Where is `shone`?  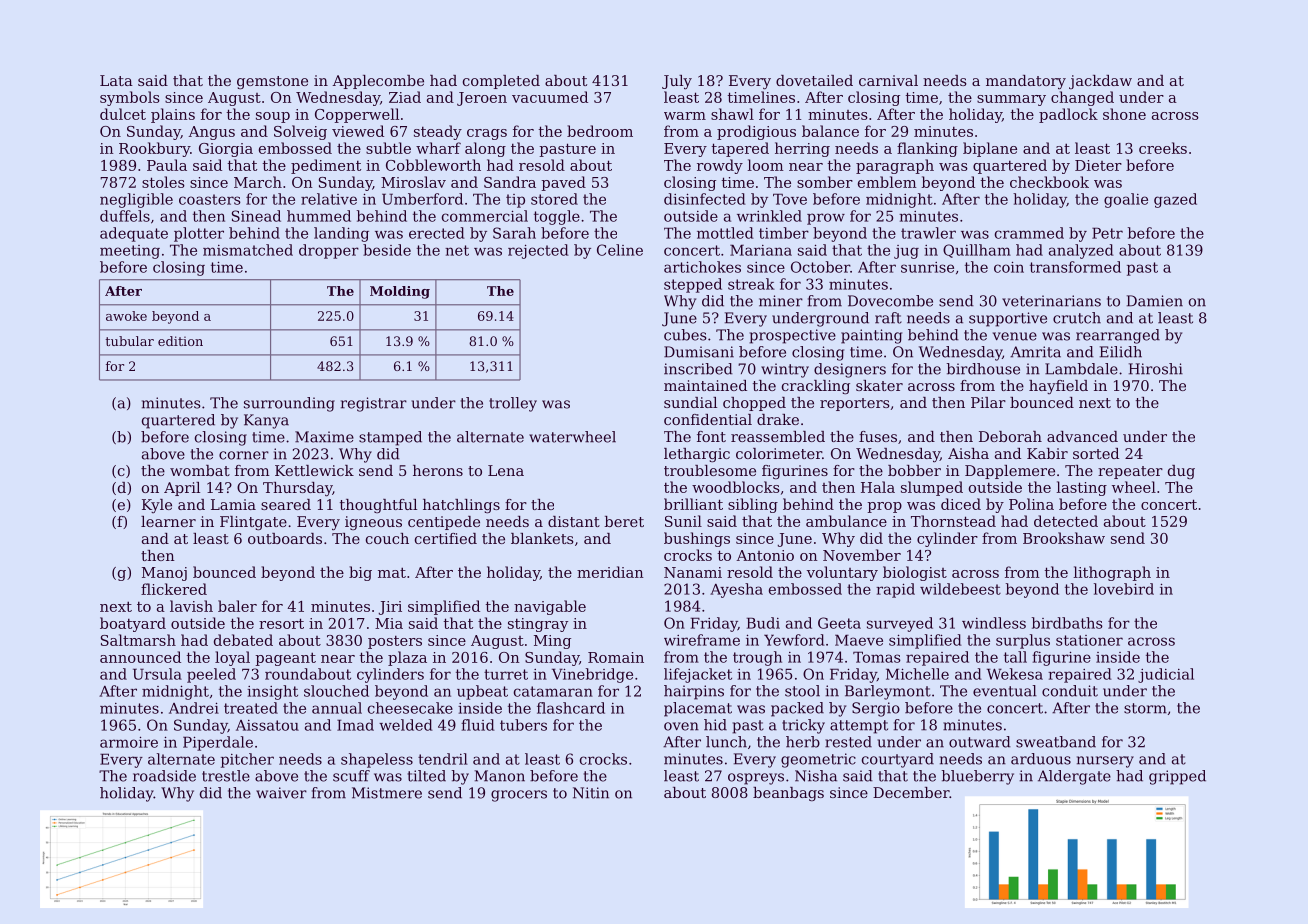
shone is located at coordinates (1124, 114).
